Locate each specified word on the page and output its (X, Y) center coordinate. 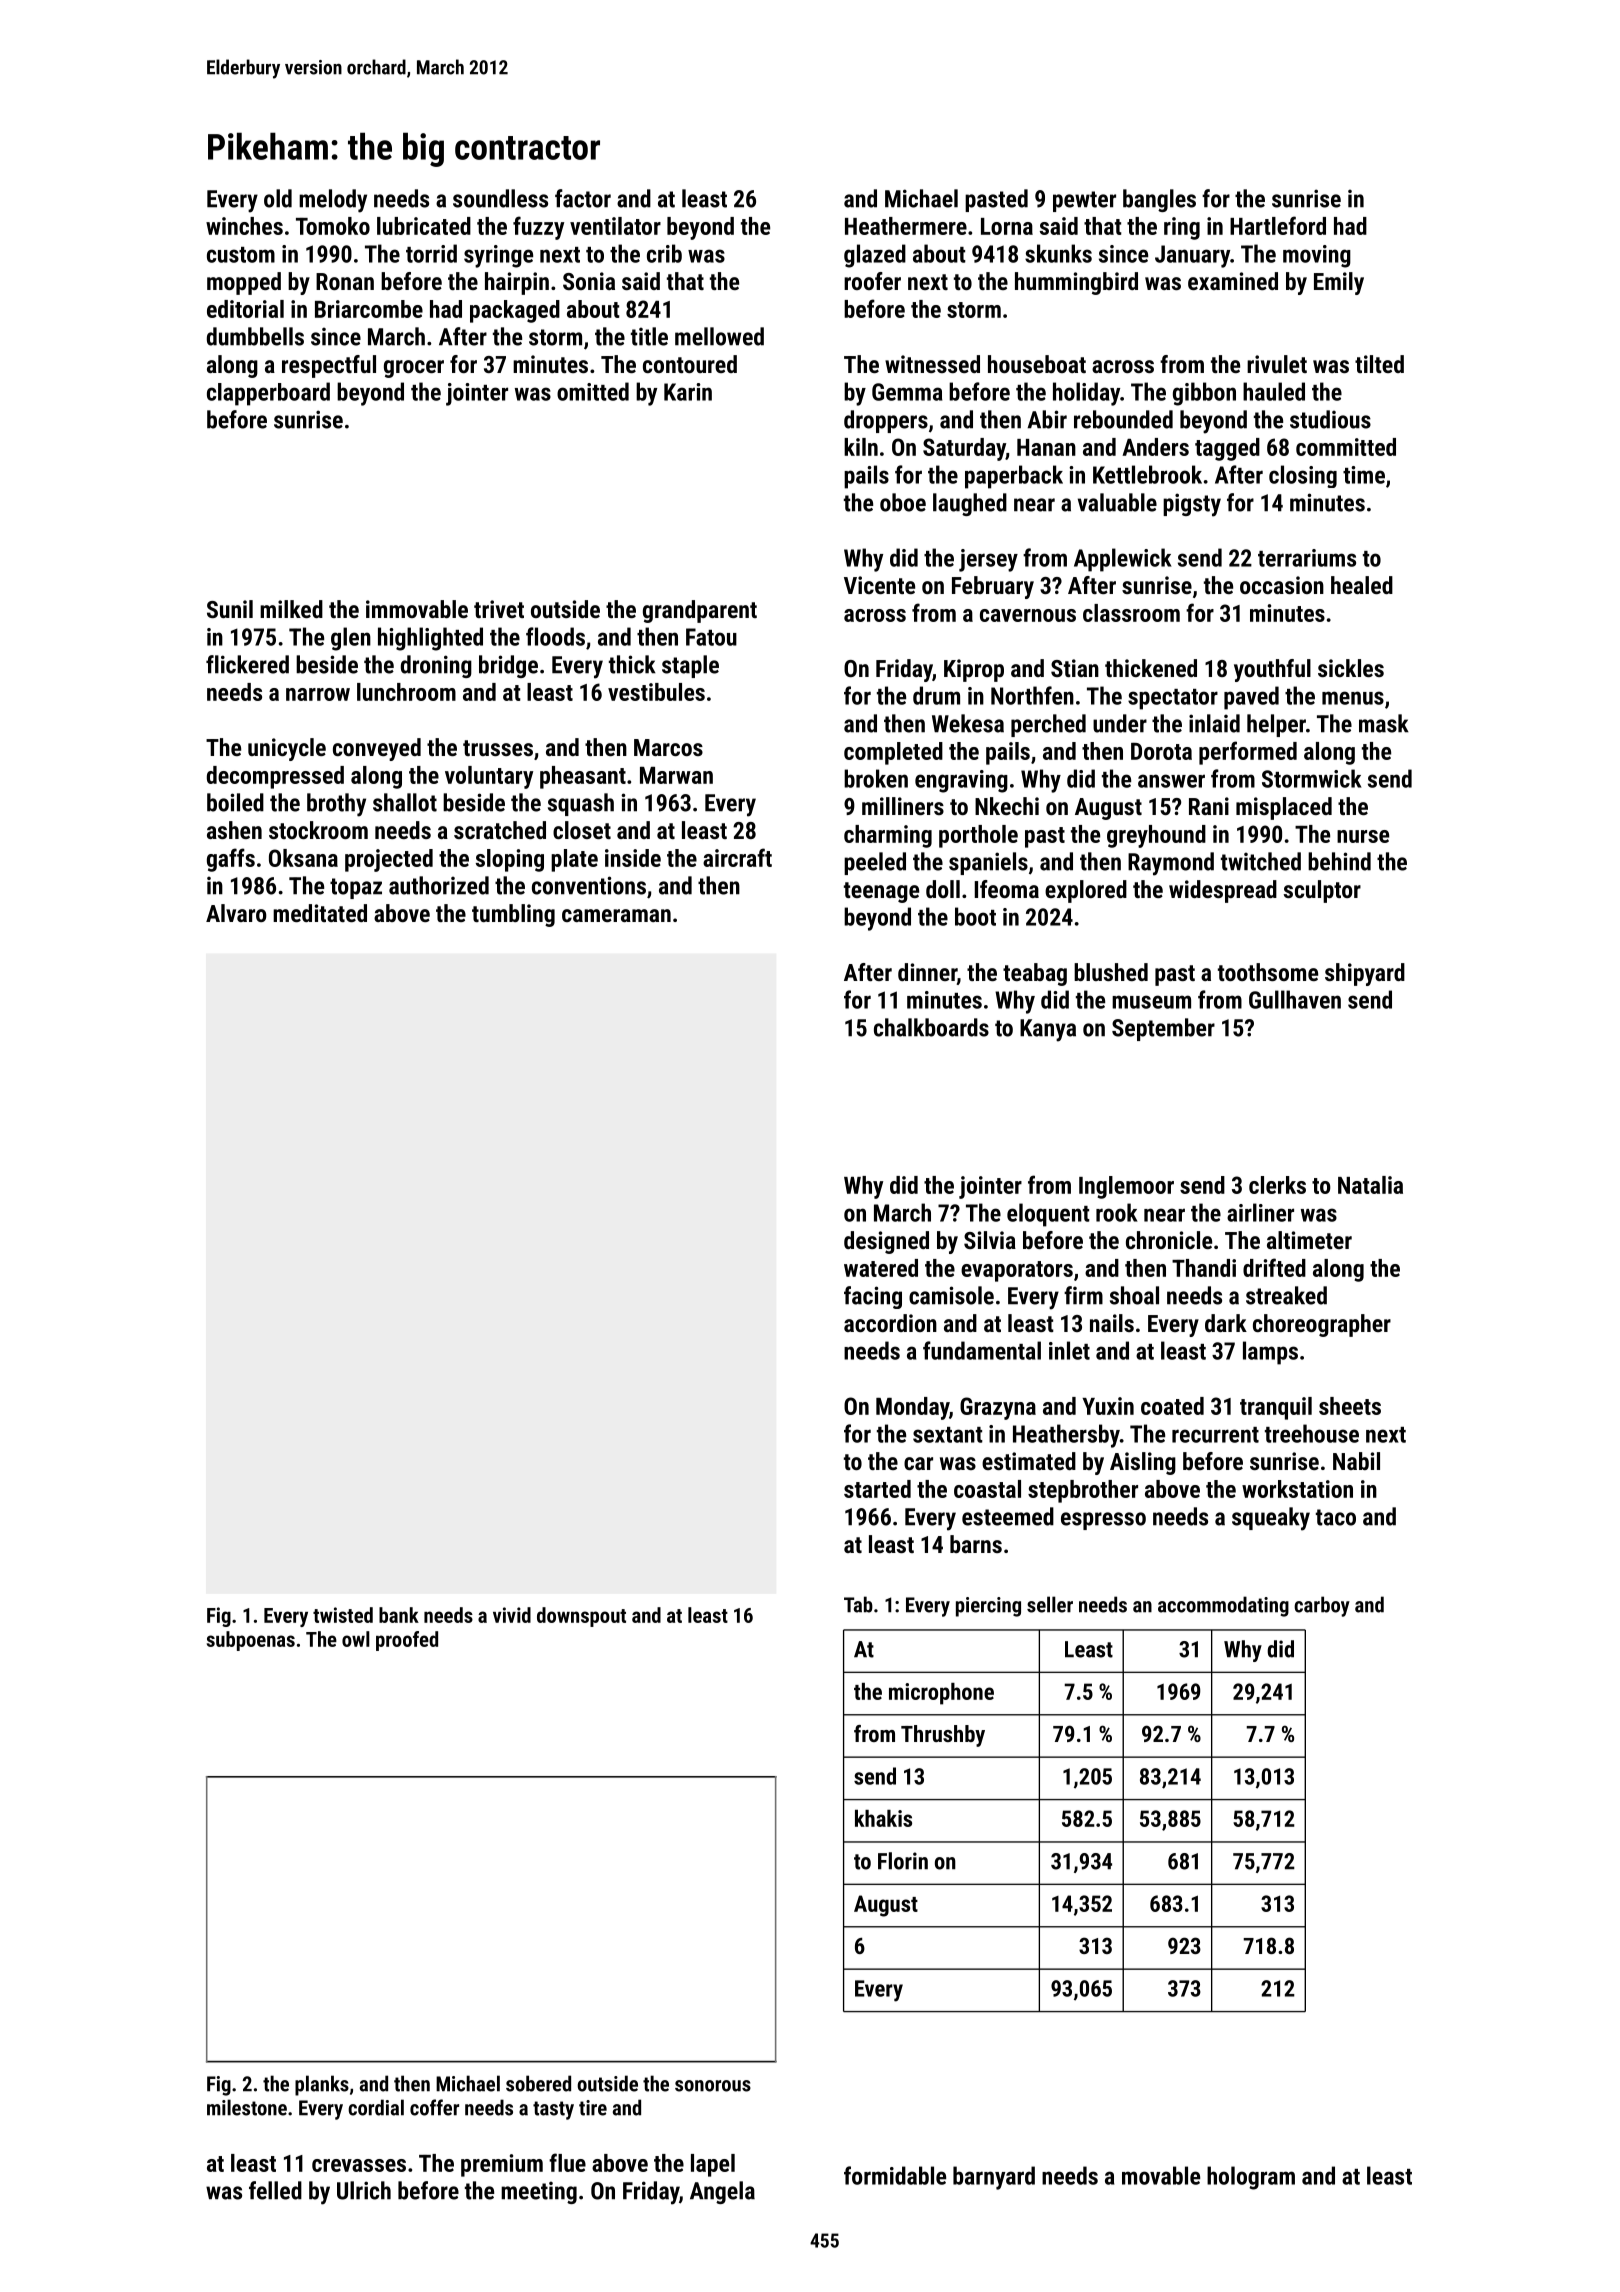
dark (1226, 1323)
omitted (593, 391)
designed (886, 1242)
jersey (988, 560)
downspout (581, 1617)
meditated (320, 913)
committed (1346, 447)
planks (322, 2085)
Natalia (1370, 1185)
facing (873, 1297)
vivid (512, 1615)
